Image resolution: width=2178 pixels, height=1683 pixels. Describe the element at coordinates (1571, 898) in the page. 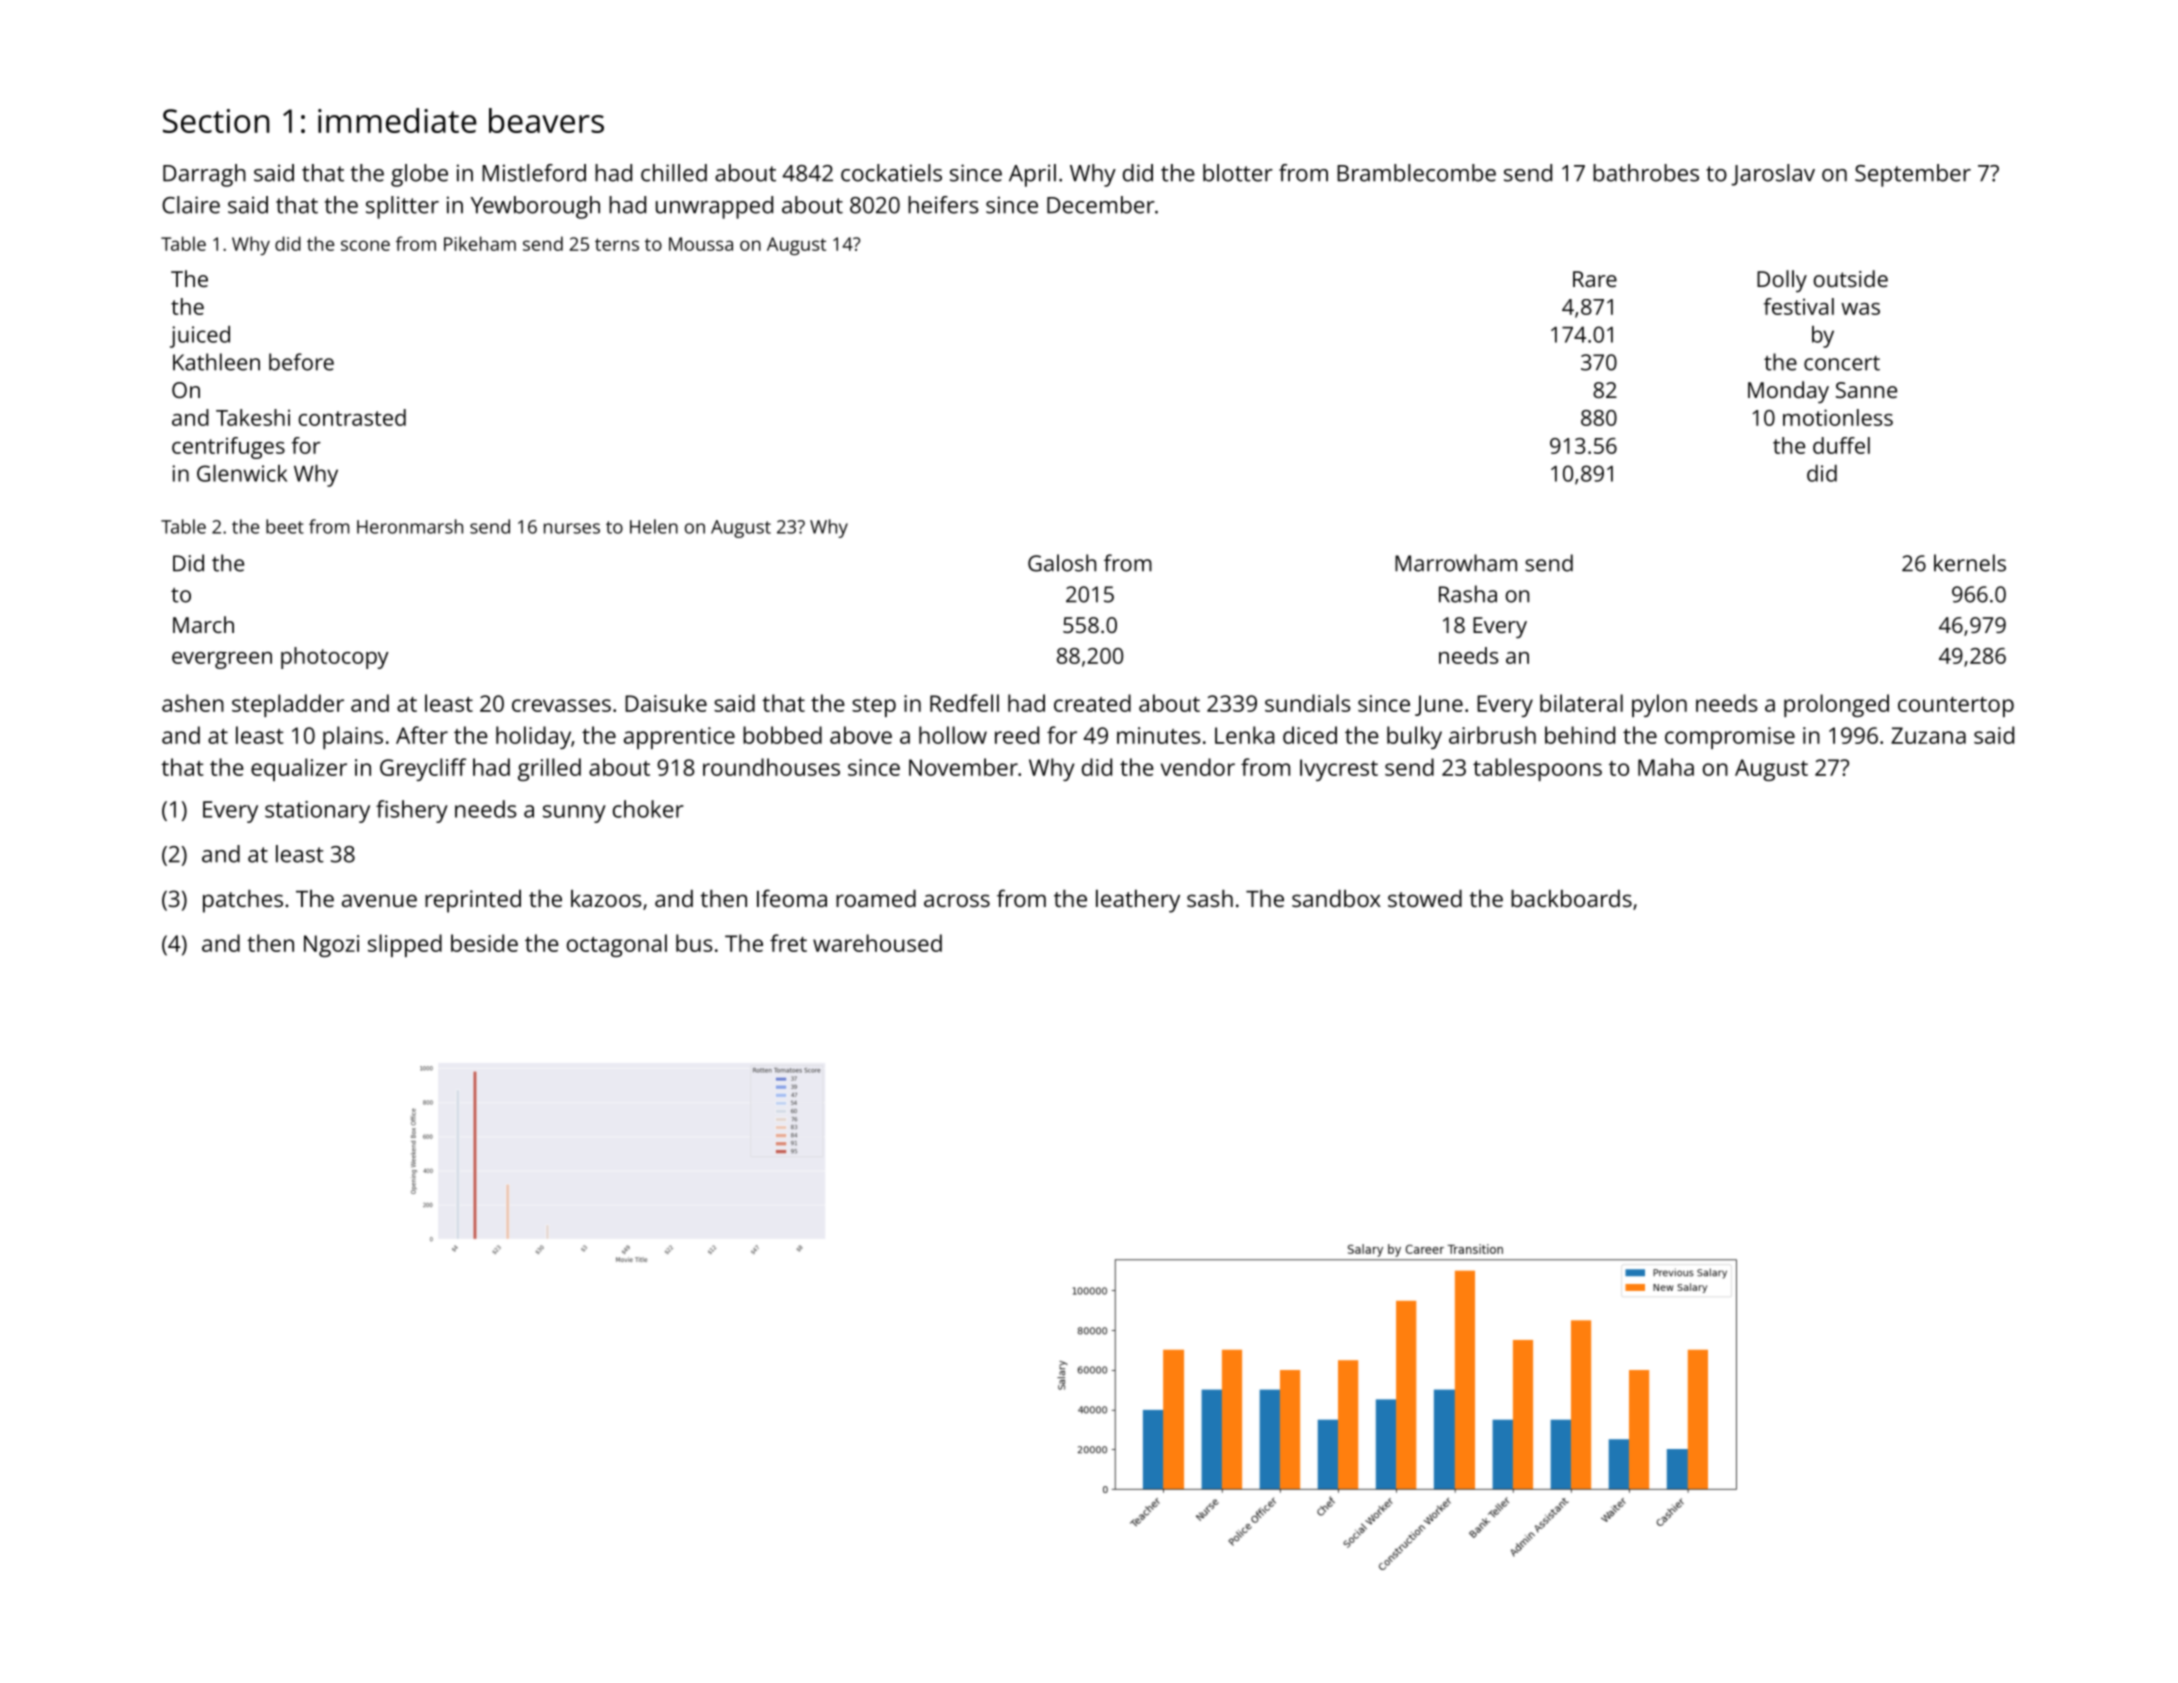

I see `backboards` at that location.
